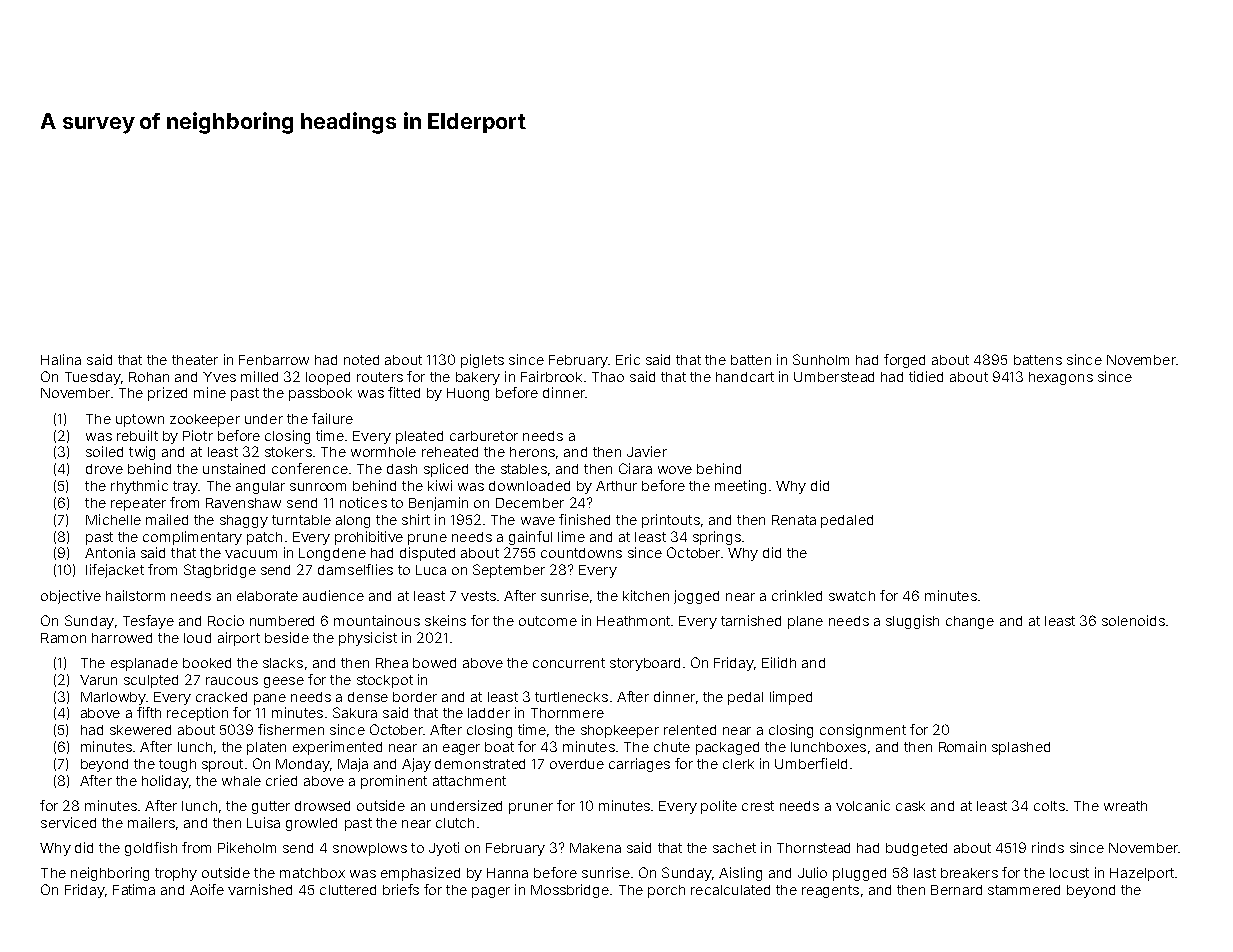  Describe the element at coordinates (355, 712) in the screenshot. I see `Sakura` at that location.
